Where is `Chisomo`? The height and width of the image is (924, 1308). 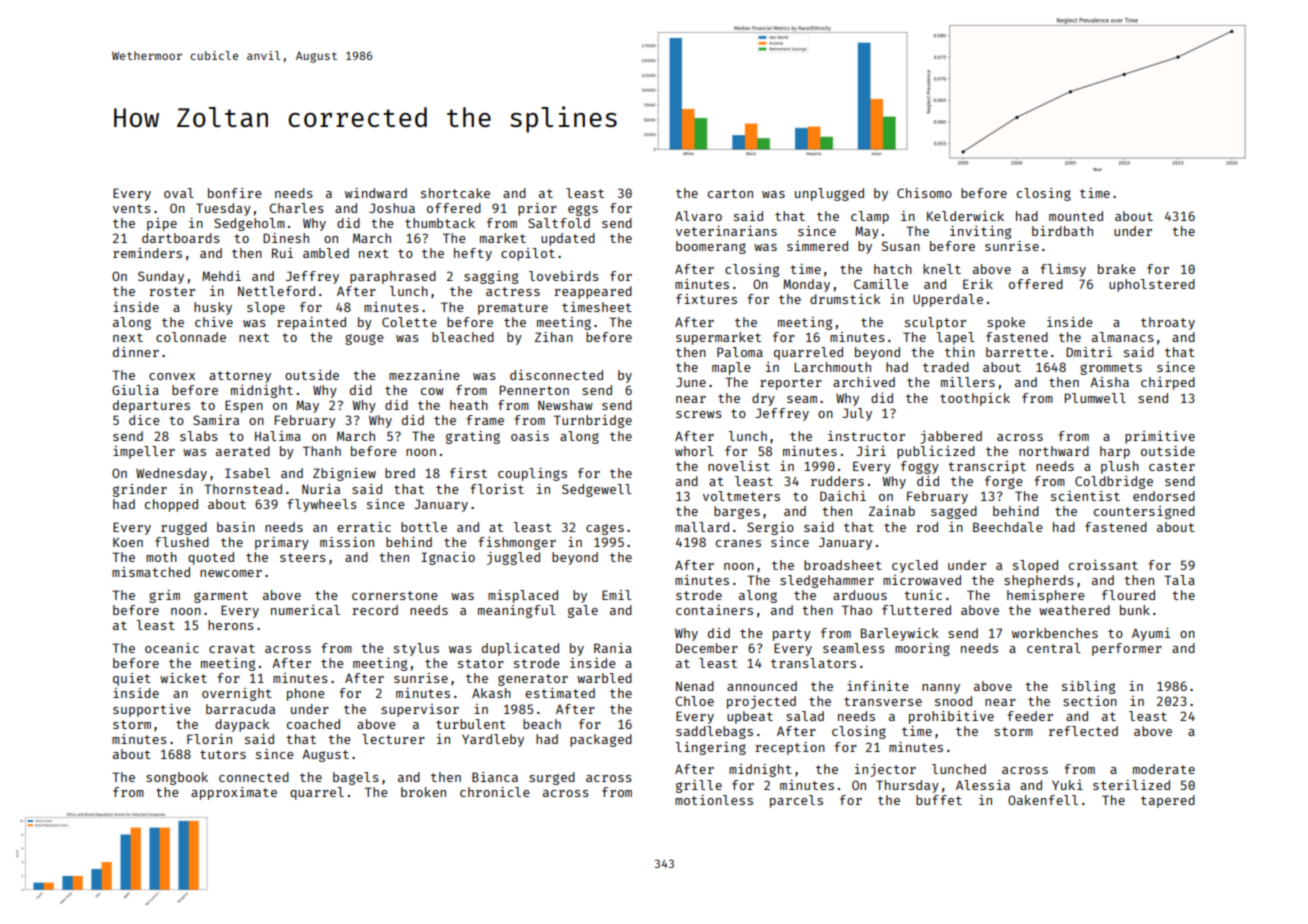
Chisomo is located at coordinates (924, 193).
